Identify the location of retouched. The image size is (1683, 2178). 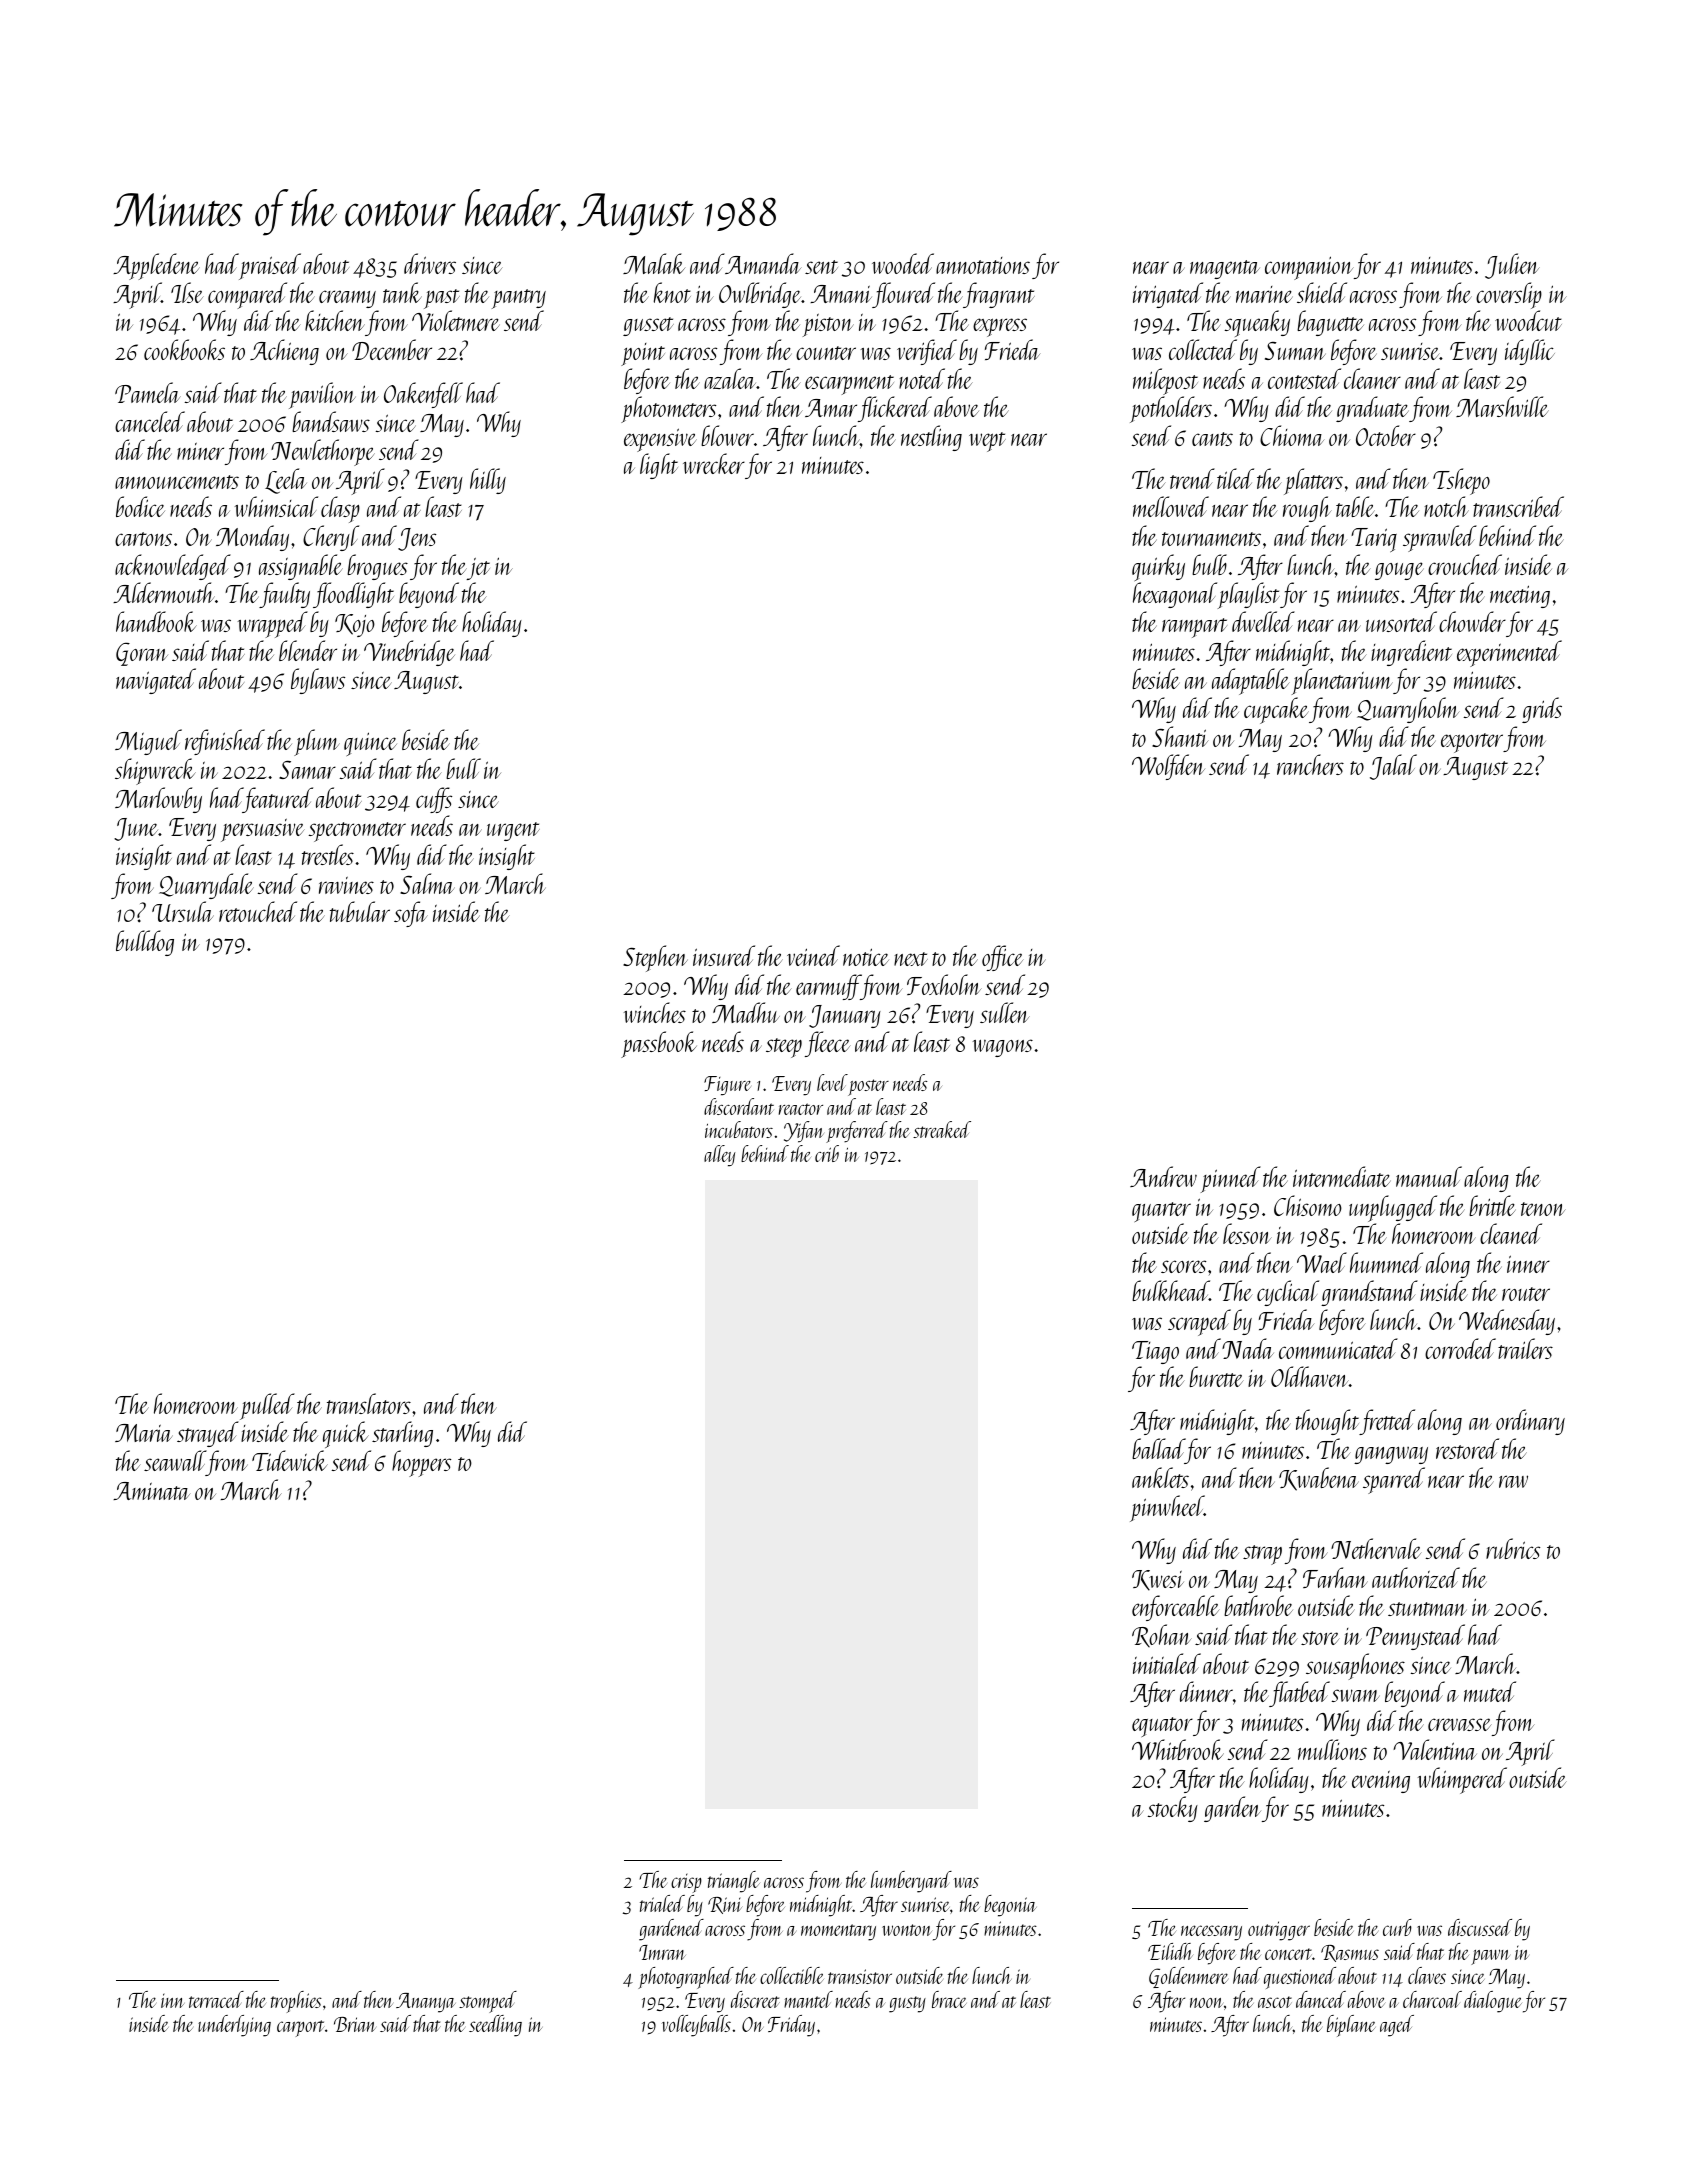
(258, 911).
